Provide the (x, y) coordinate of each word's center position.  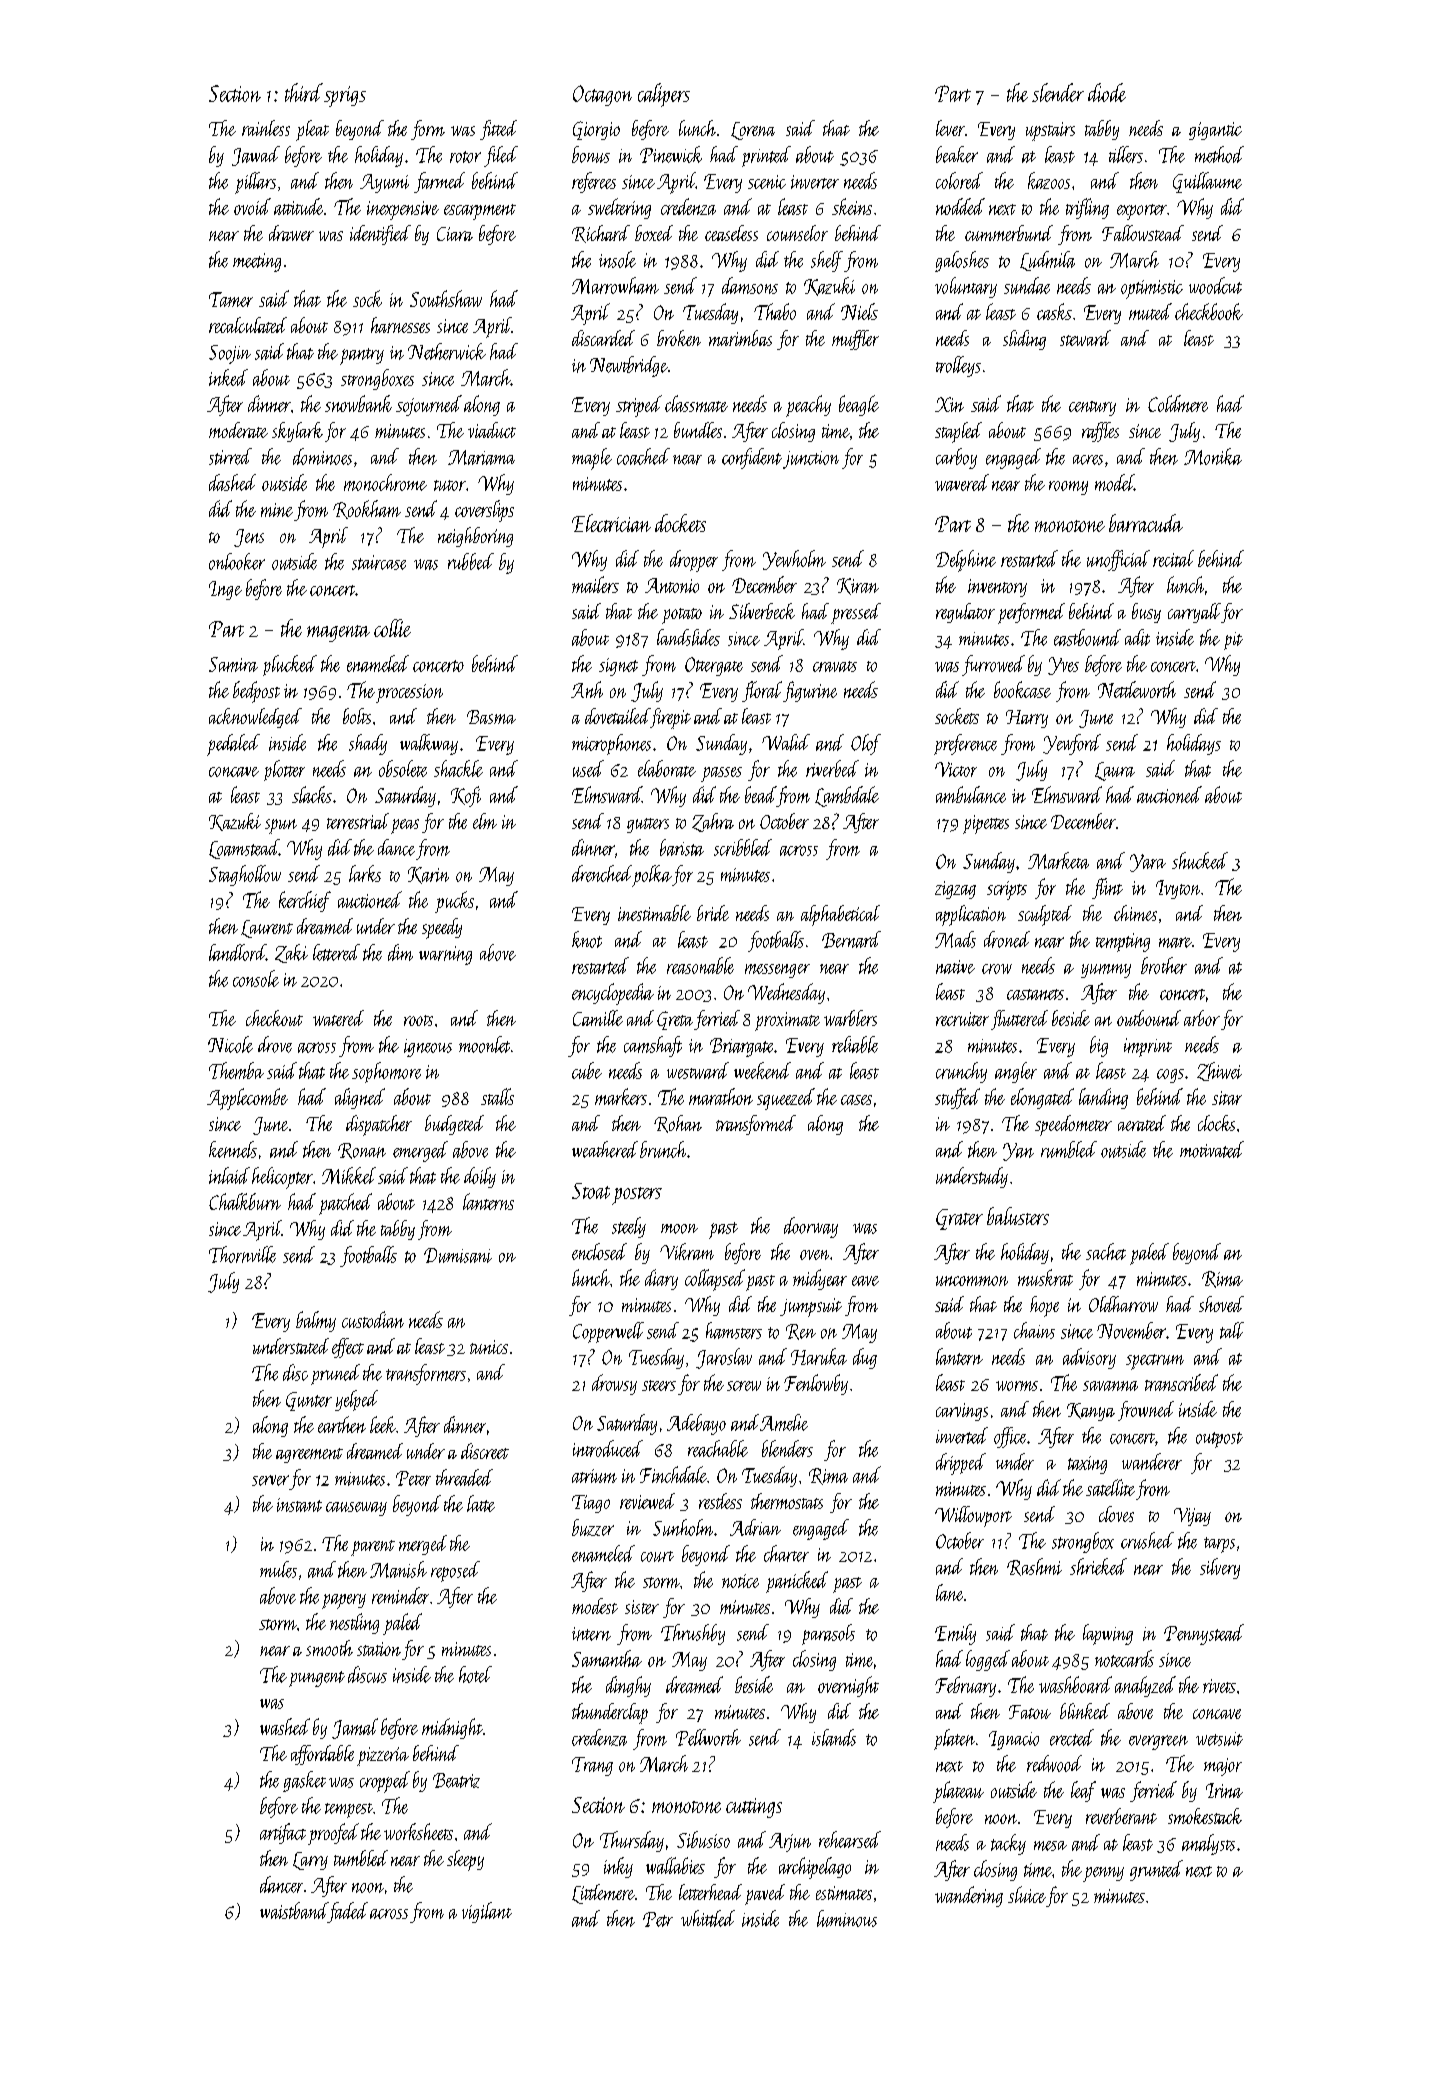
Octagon (602, 95)
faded (348, 1912)
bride (713, 913)
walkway (429, 744)
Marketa (1058, 860)
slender (1058, 92)
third (304, 92)
